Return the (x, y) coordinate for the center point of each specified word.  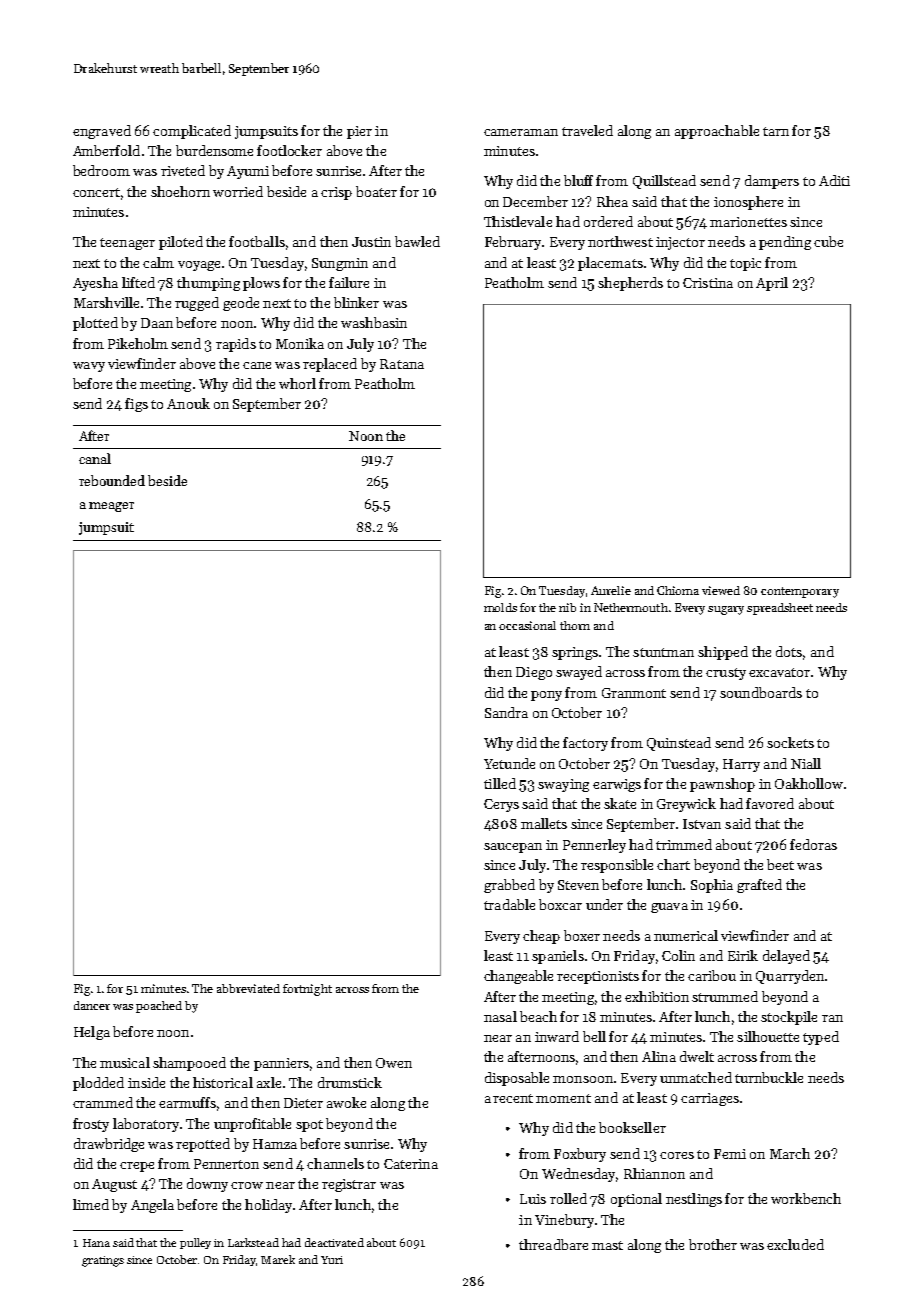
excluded (795, 1244)
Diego (534, 673)
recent (513, 1098)
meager (111, 507)
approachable (717, 132)
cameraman (521, 132)
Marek (278, 1259)
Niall (806, 763)
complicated (192, 132)
